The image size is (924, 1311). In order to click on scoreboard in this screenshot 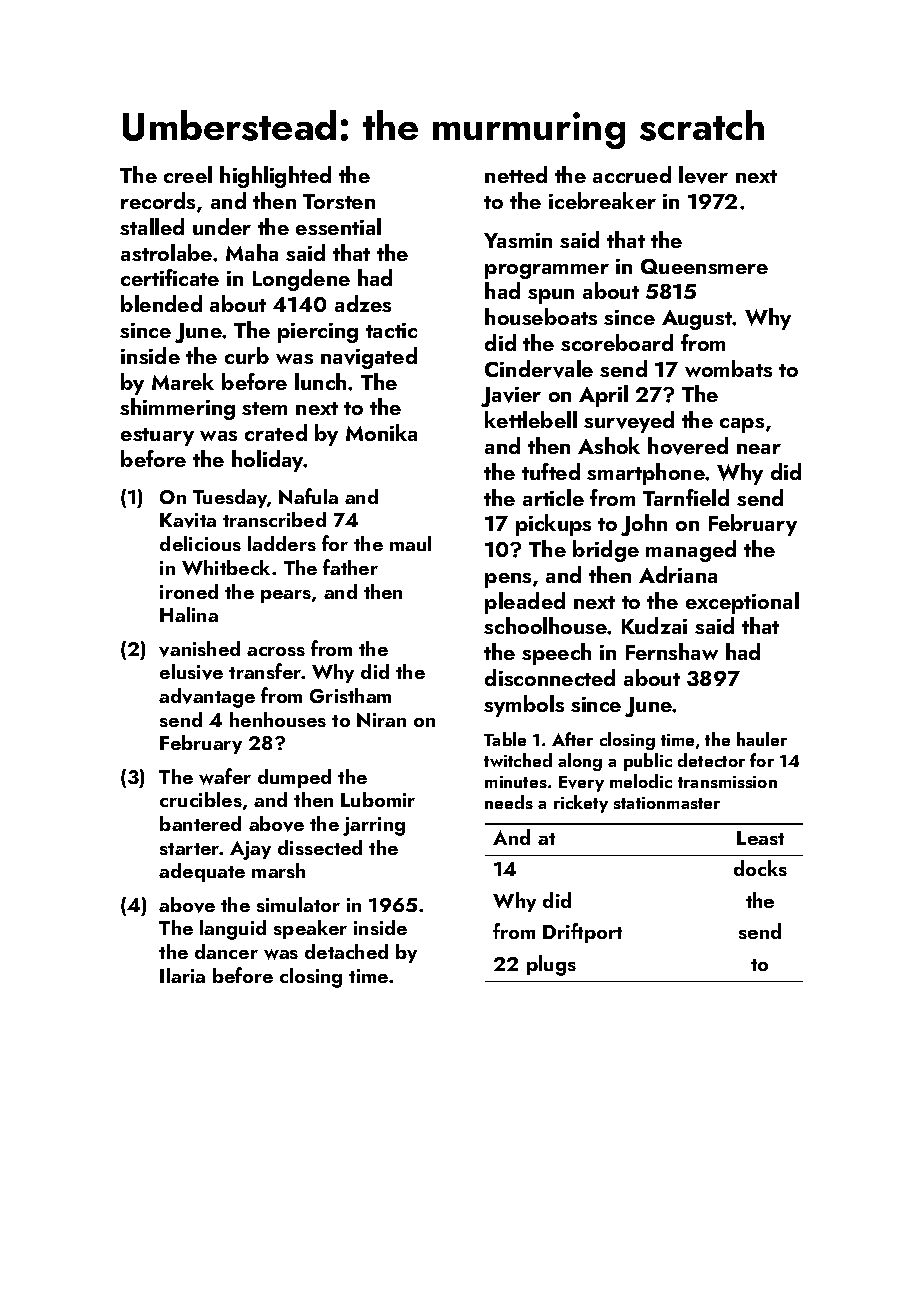, I will do `click(617, 342)`.
